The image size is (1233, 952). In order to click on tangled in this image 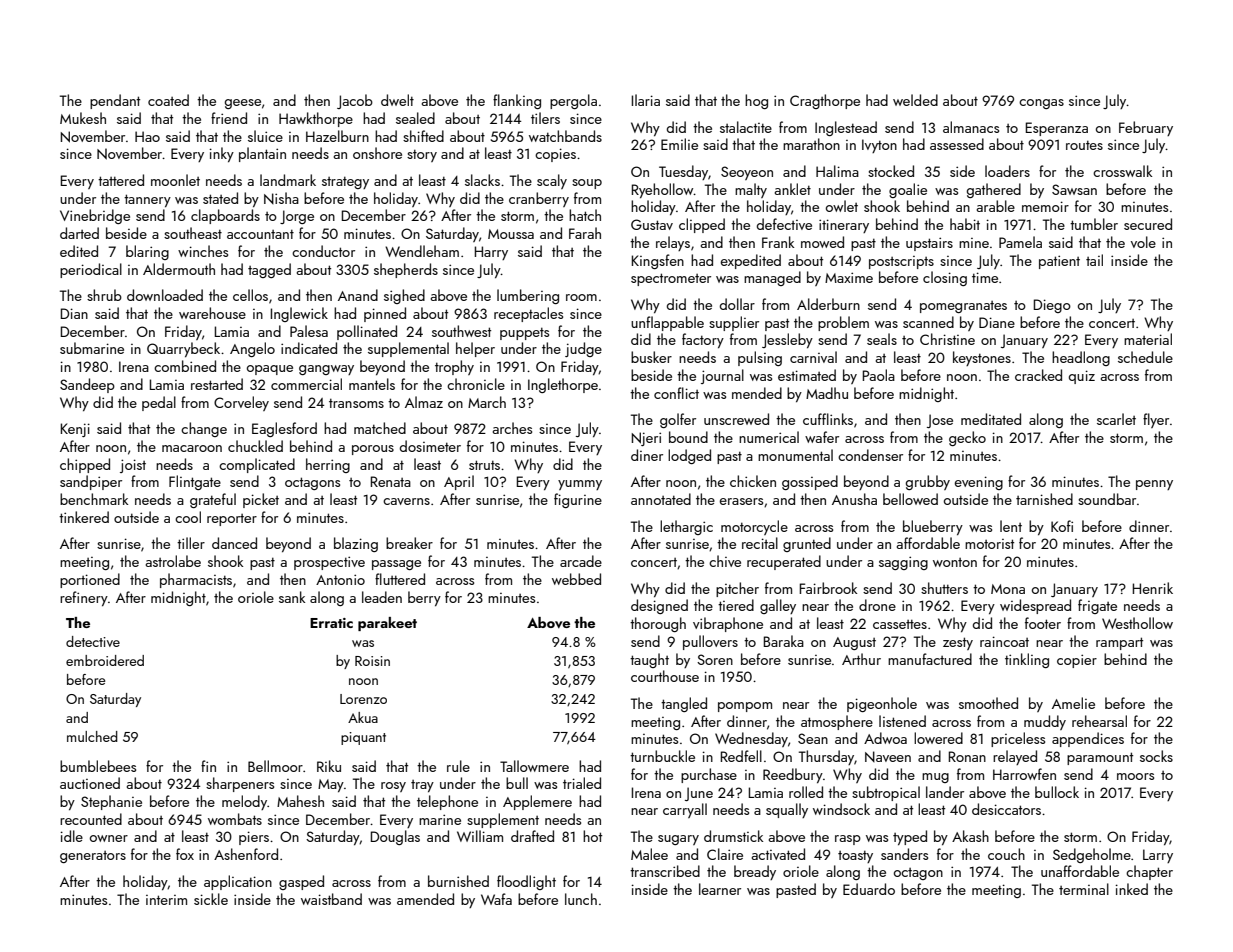, I will do `click(684, 704)`.
